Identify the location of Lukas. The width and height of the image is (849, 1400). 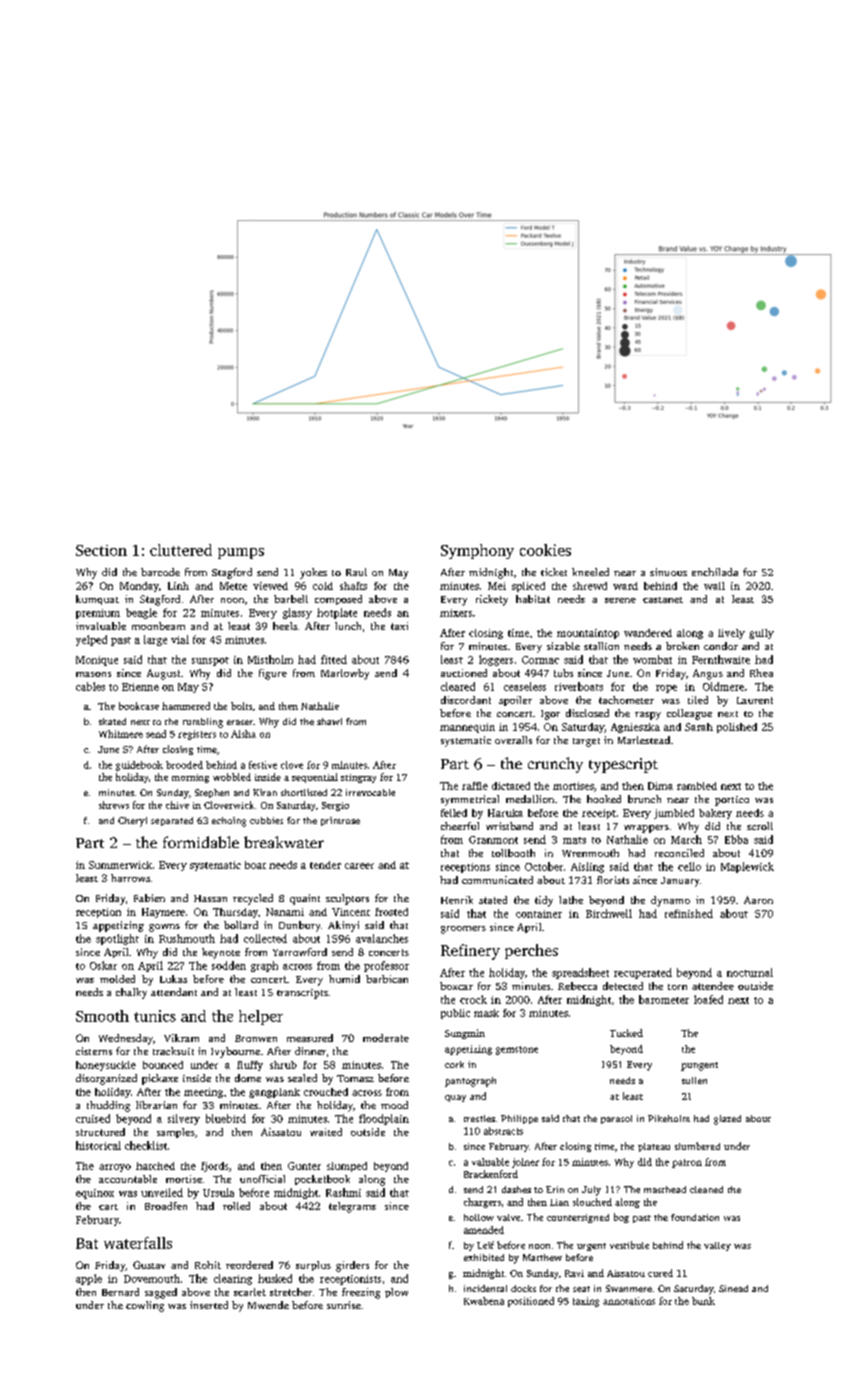
(173, 979).
